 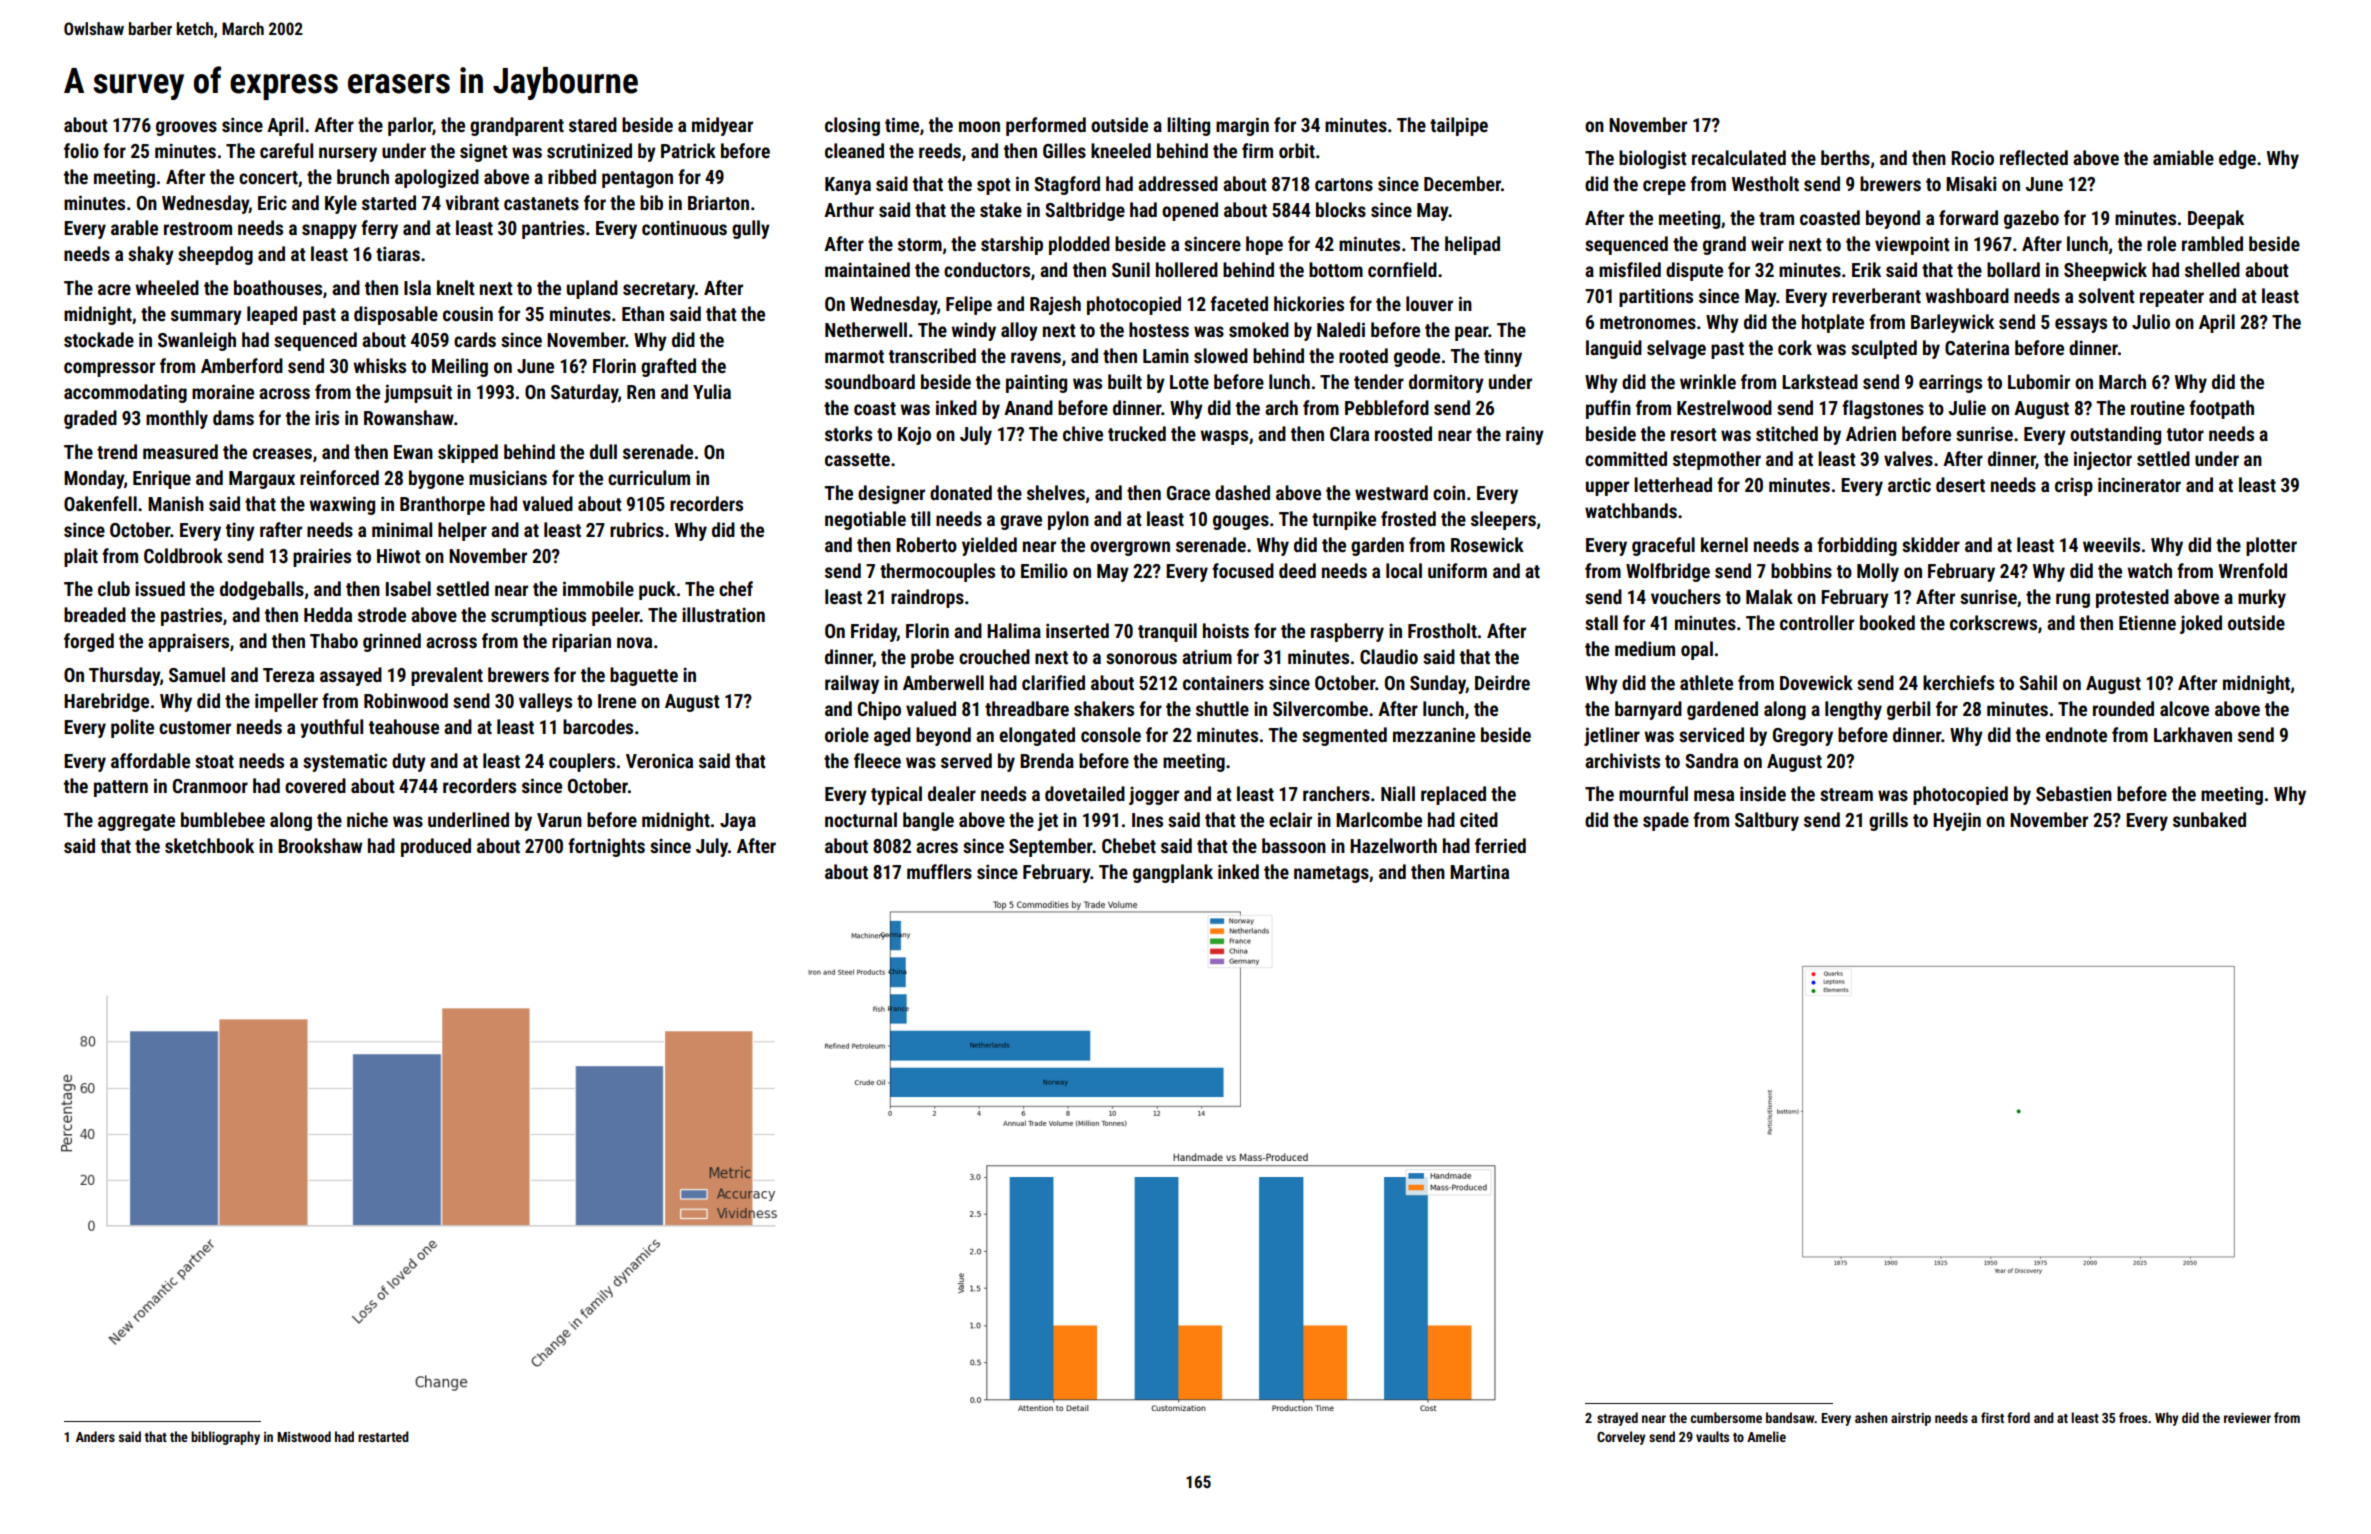 I want to click on Isabel, so click(x=408, y=588).
